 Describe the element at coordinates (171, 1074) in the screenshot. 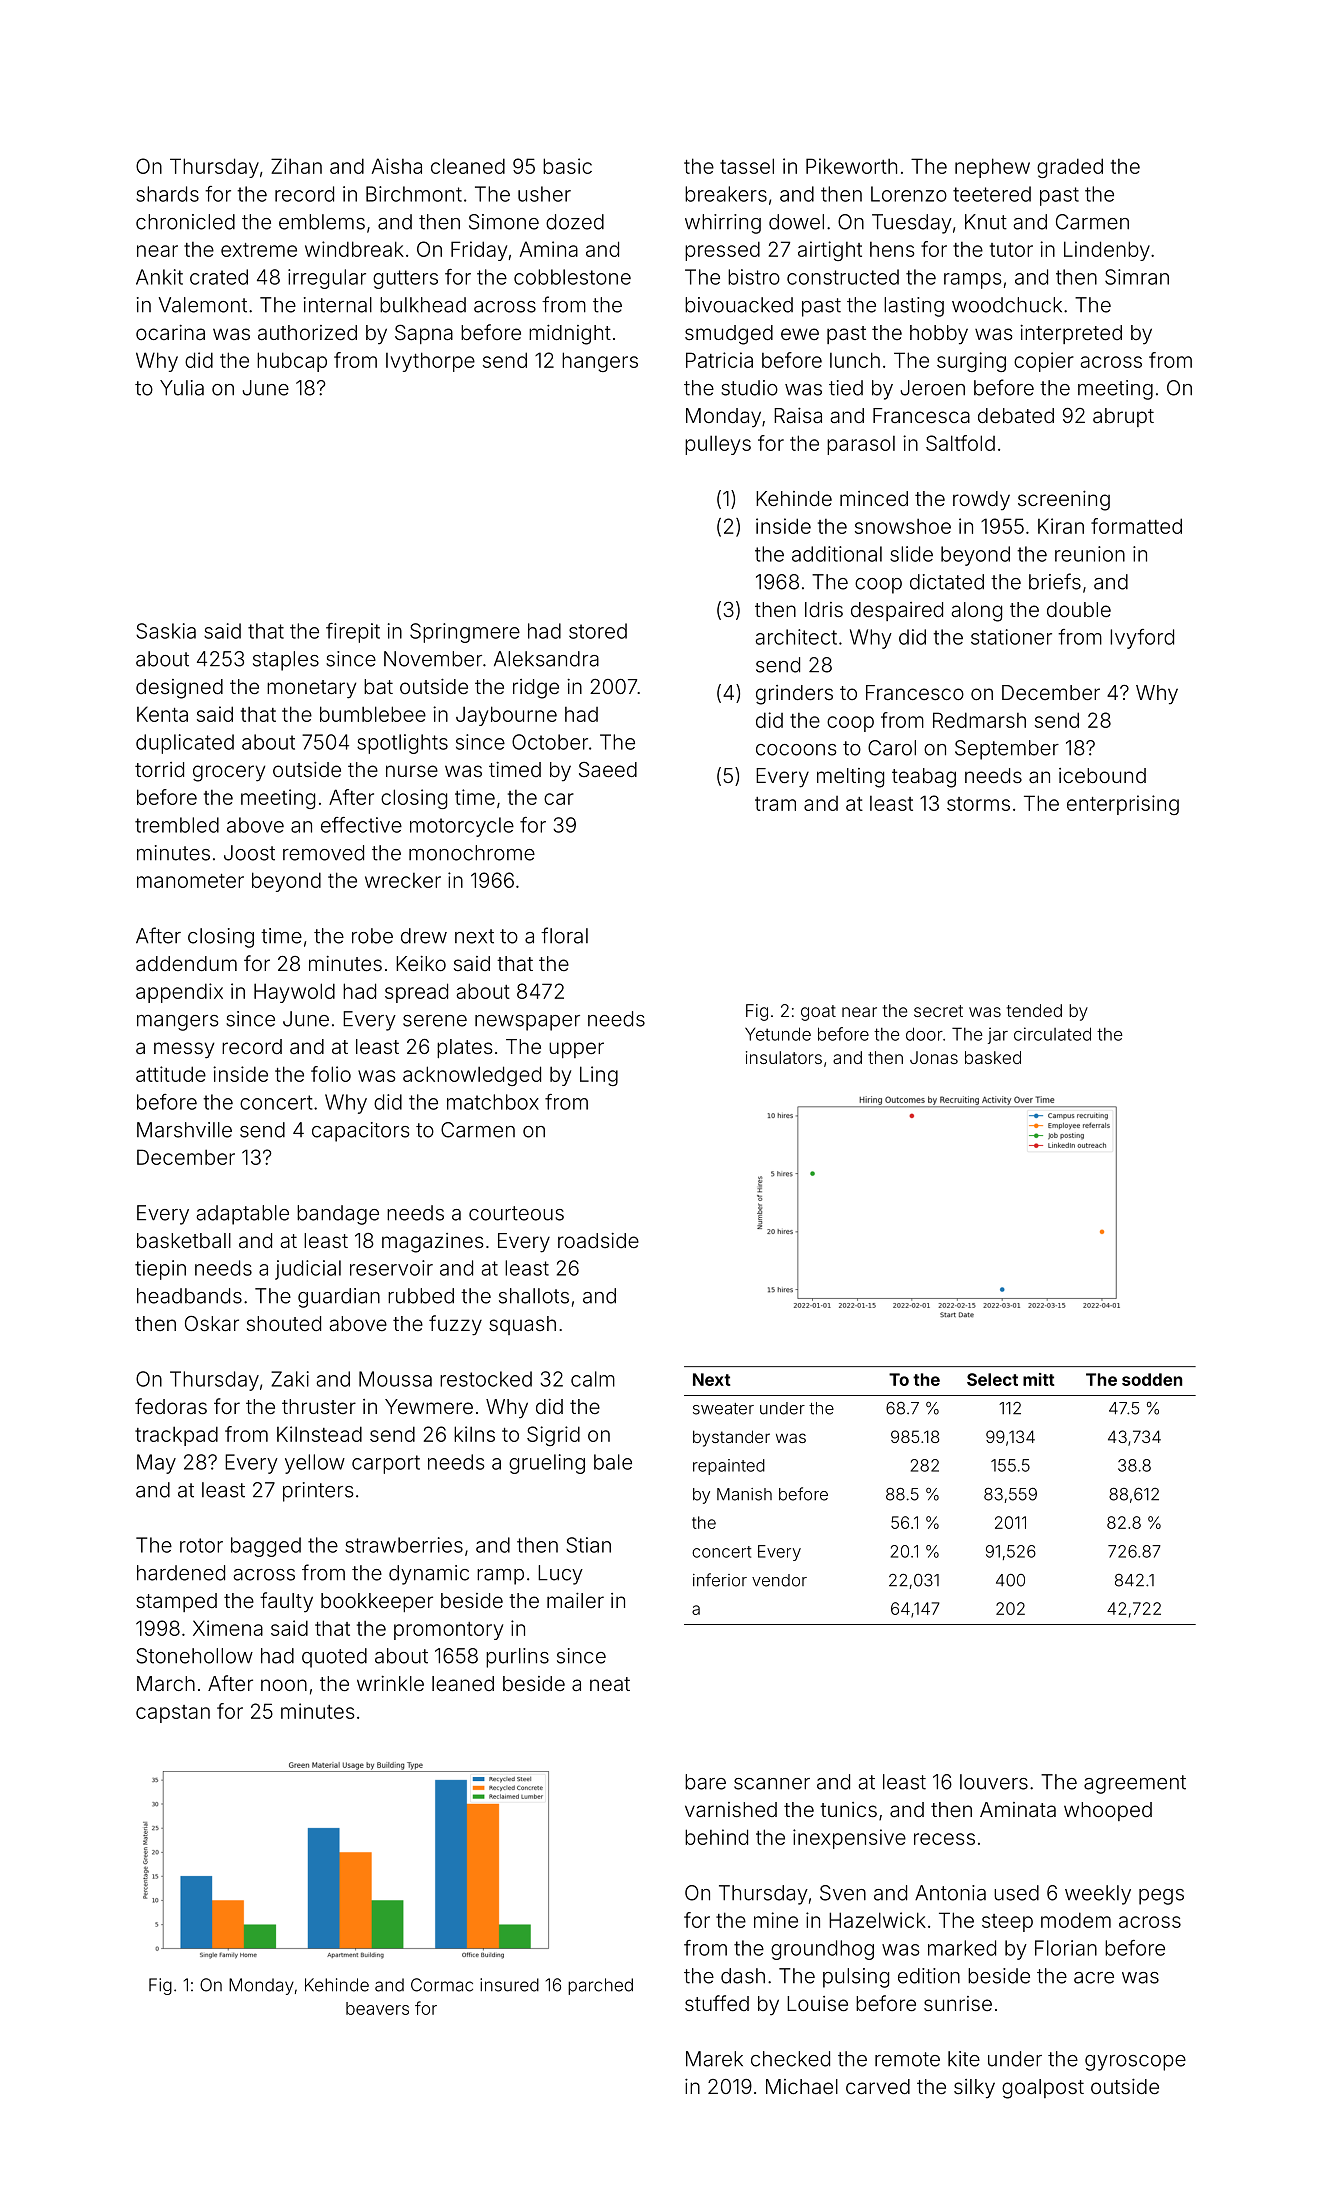

I see `attitude` at that location.
